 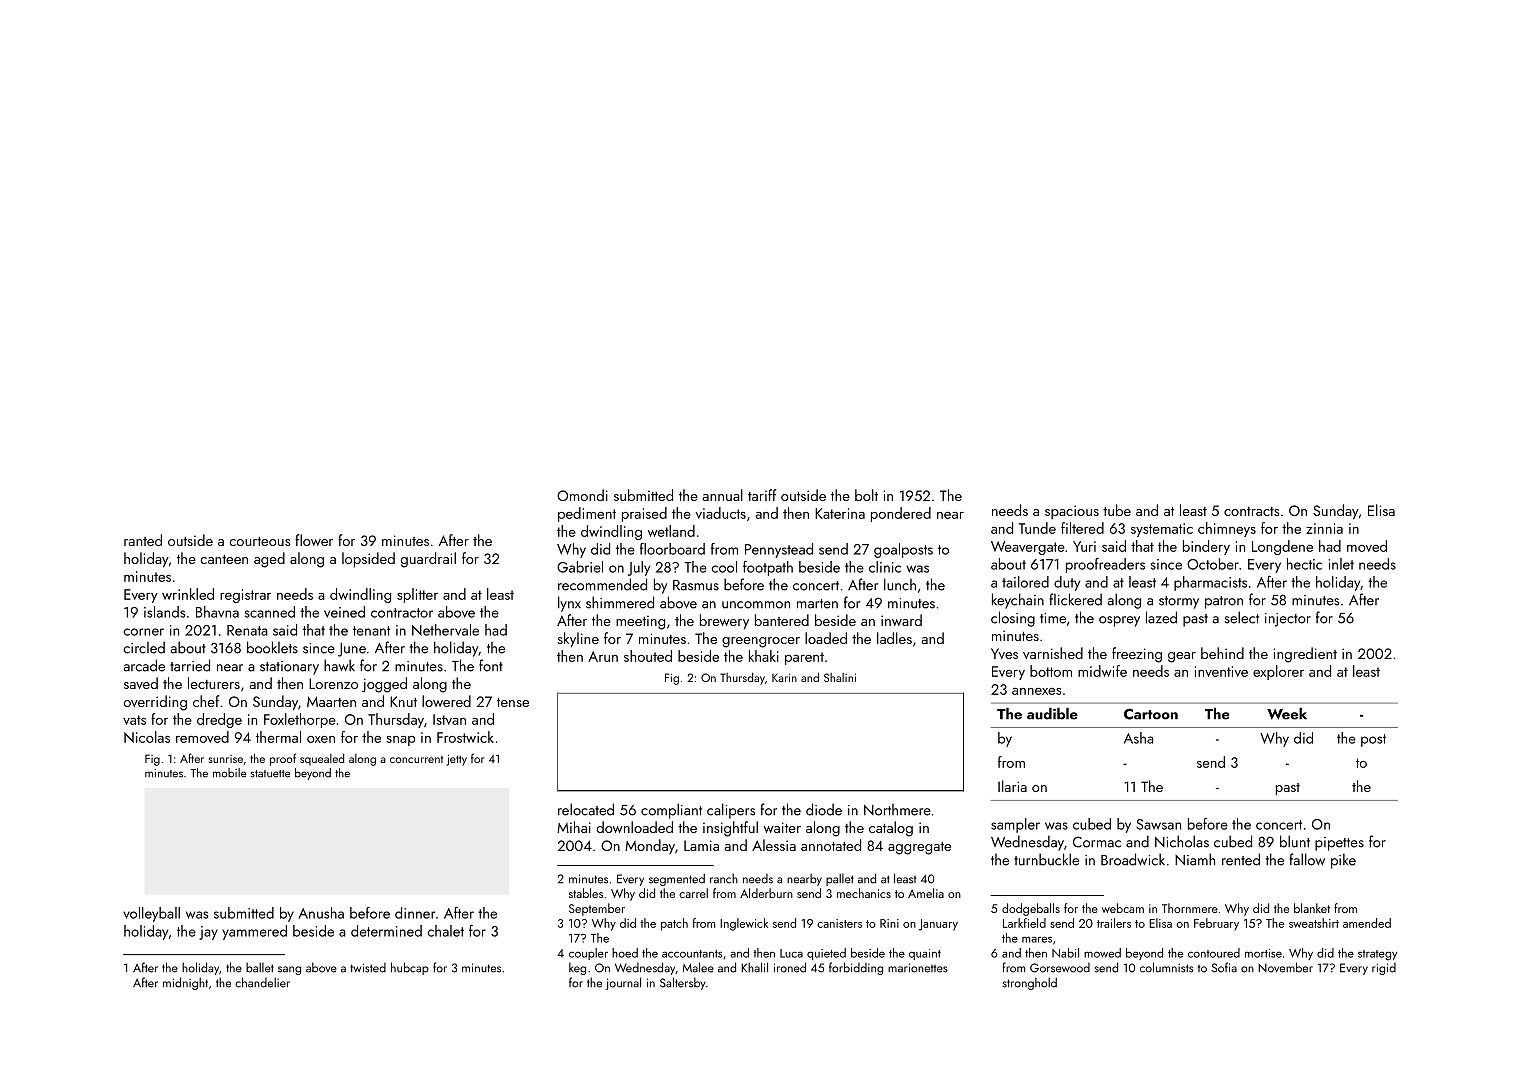 I want to click on ingredient, so click(x=1305, y=655).
